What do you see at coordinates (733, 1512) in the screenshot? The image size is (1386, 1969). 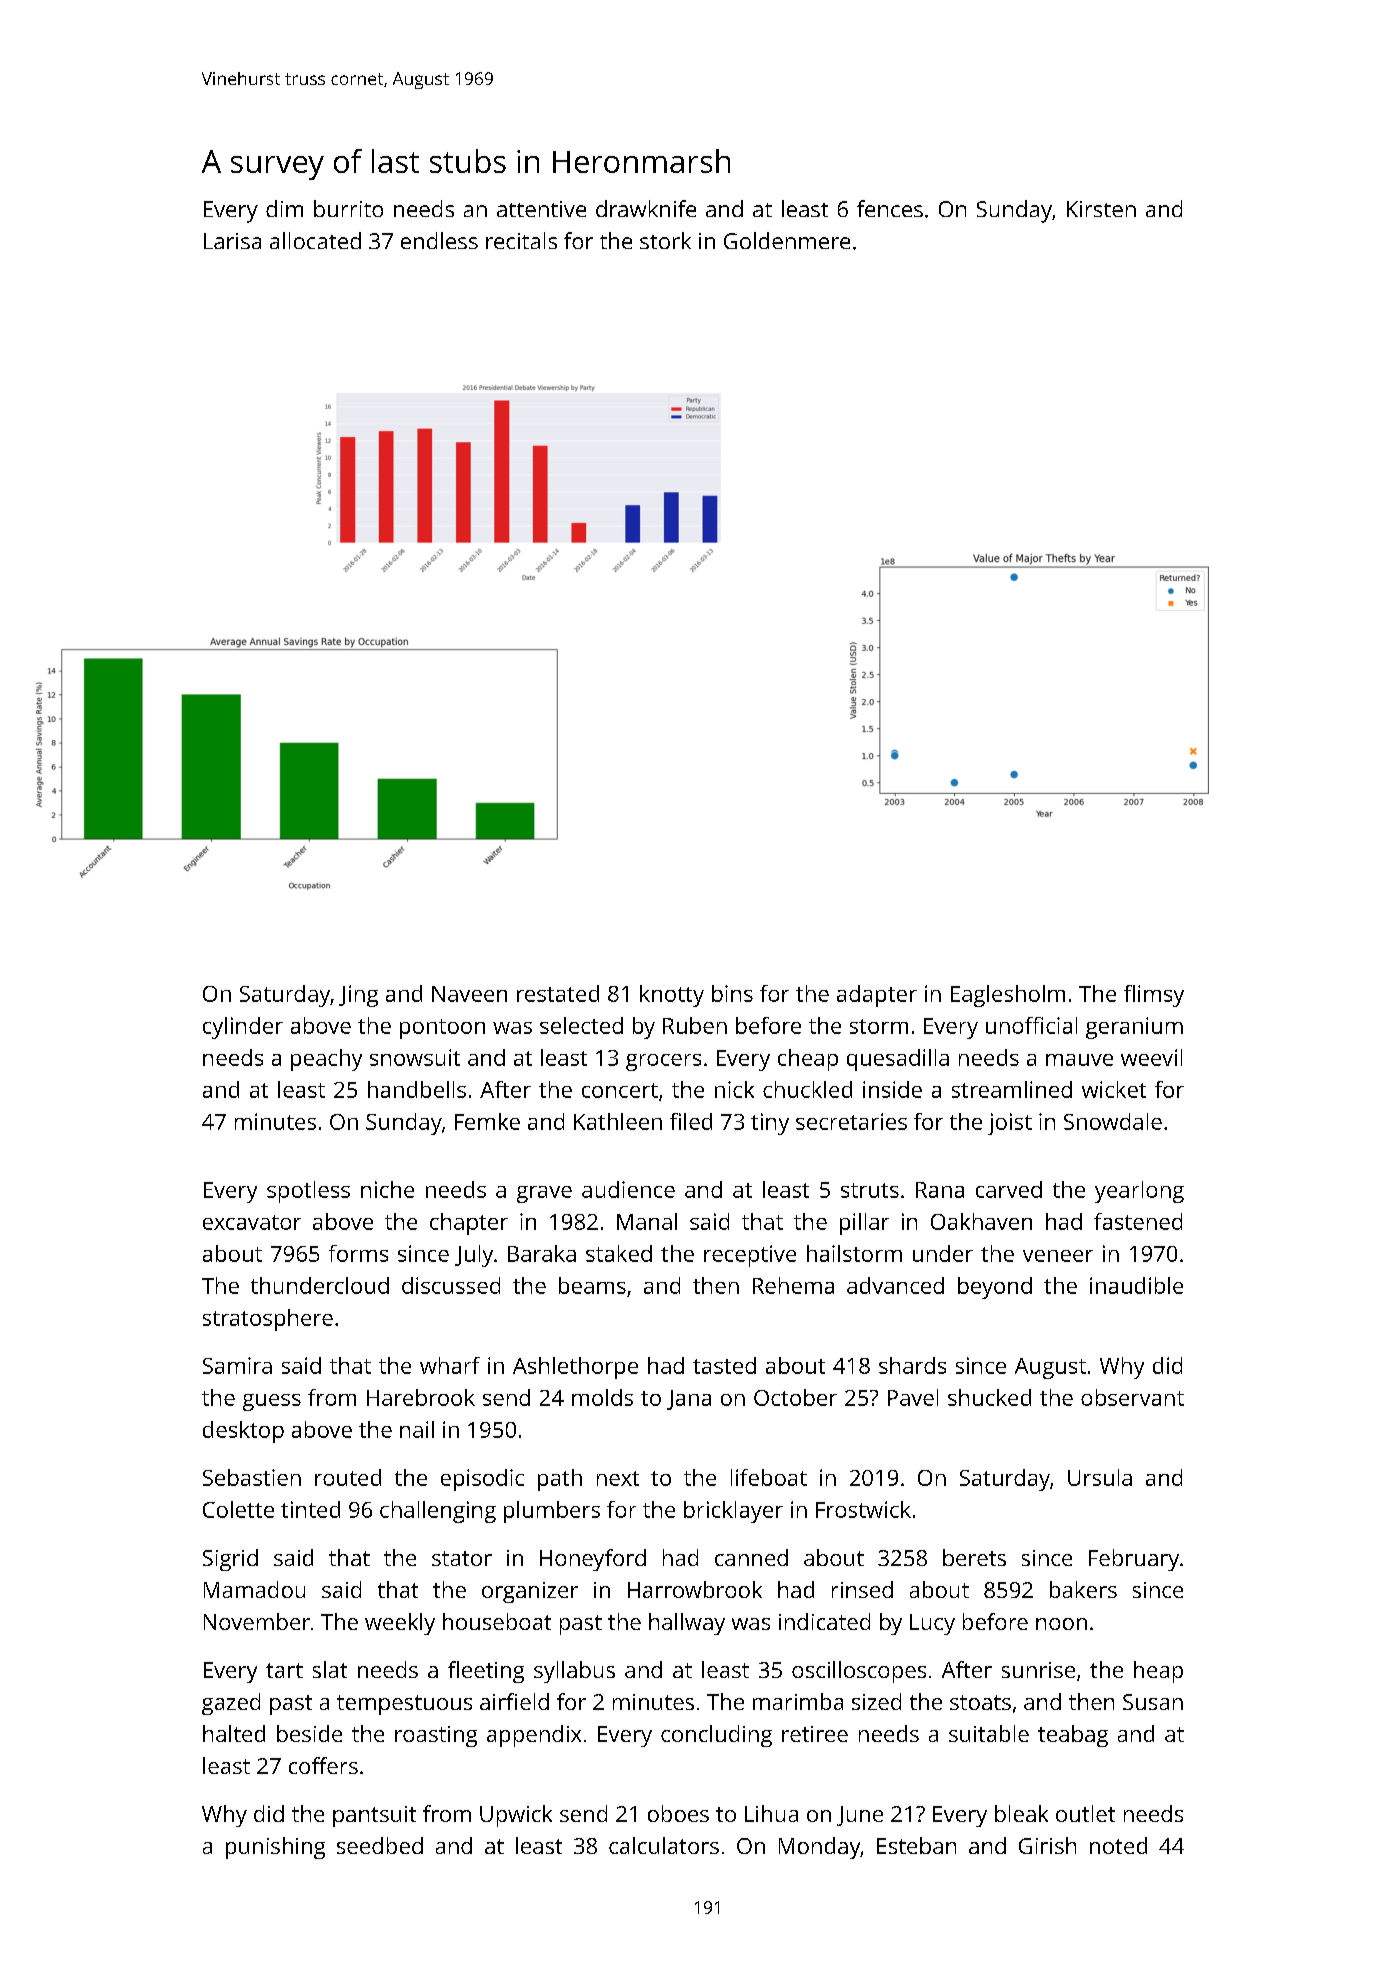 I see `bricklayer` at bounding box center [733, 1512].
